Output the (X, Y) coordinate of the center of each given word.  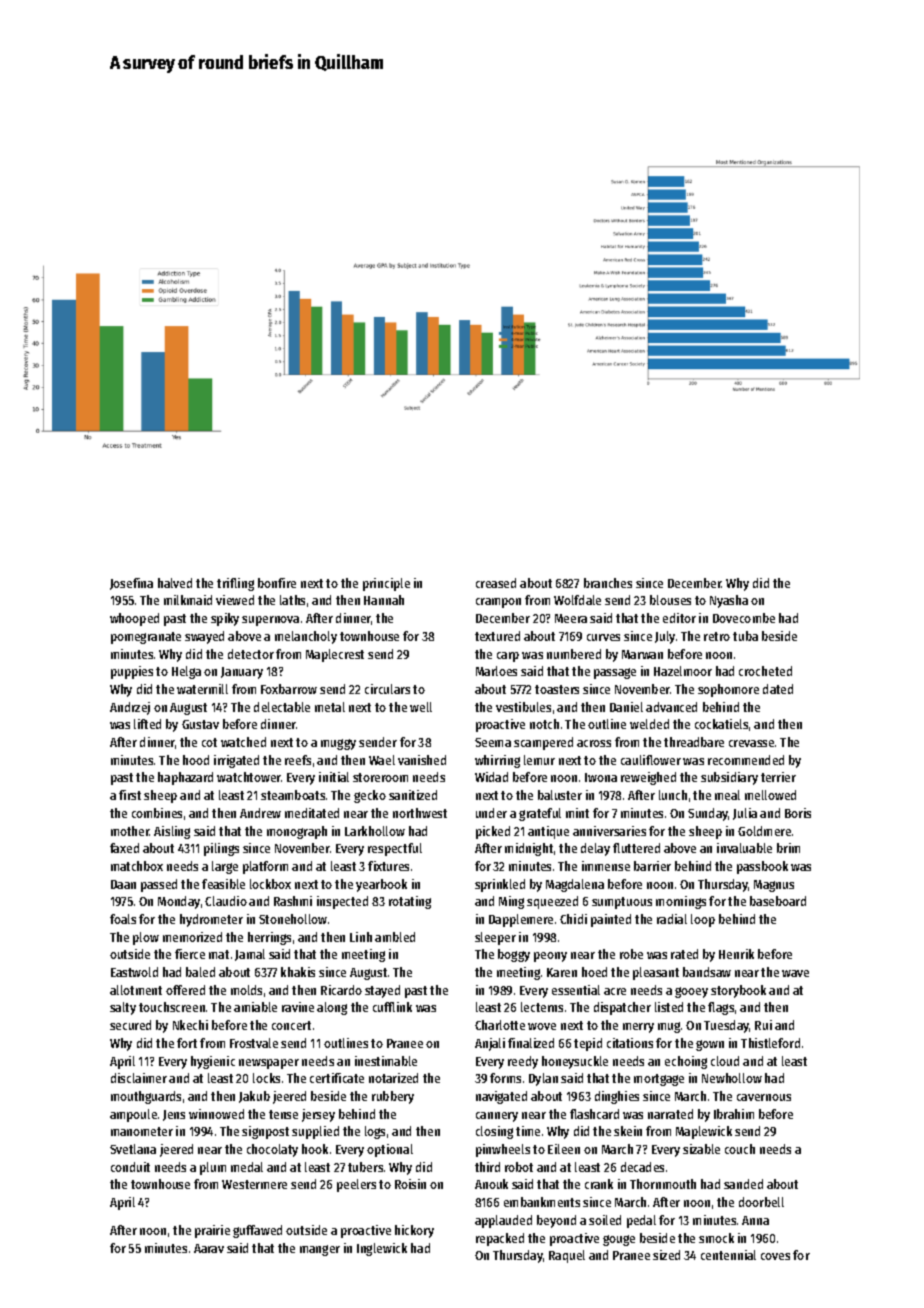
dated (778, 689)
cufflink (392, 1007)
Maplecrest (335, 655)
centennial (728, 1255)
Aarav (209, 1248)
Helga (186, 672)
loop (703, 920)
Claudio (226, 901)
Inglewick (382, 1249)
